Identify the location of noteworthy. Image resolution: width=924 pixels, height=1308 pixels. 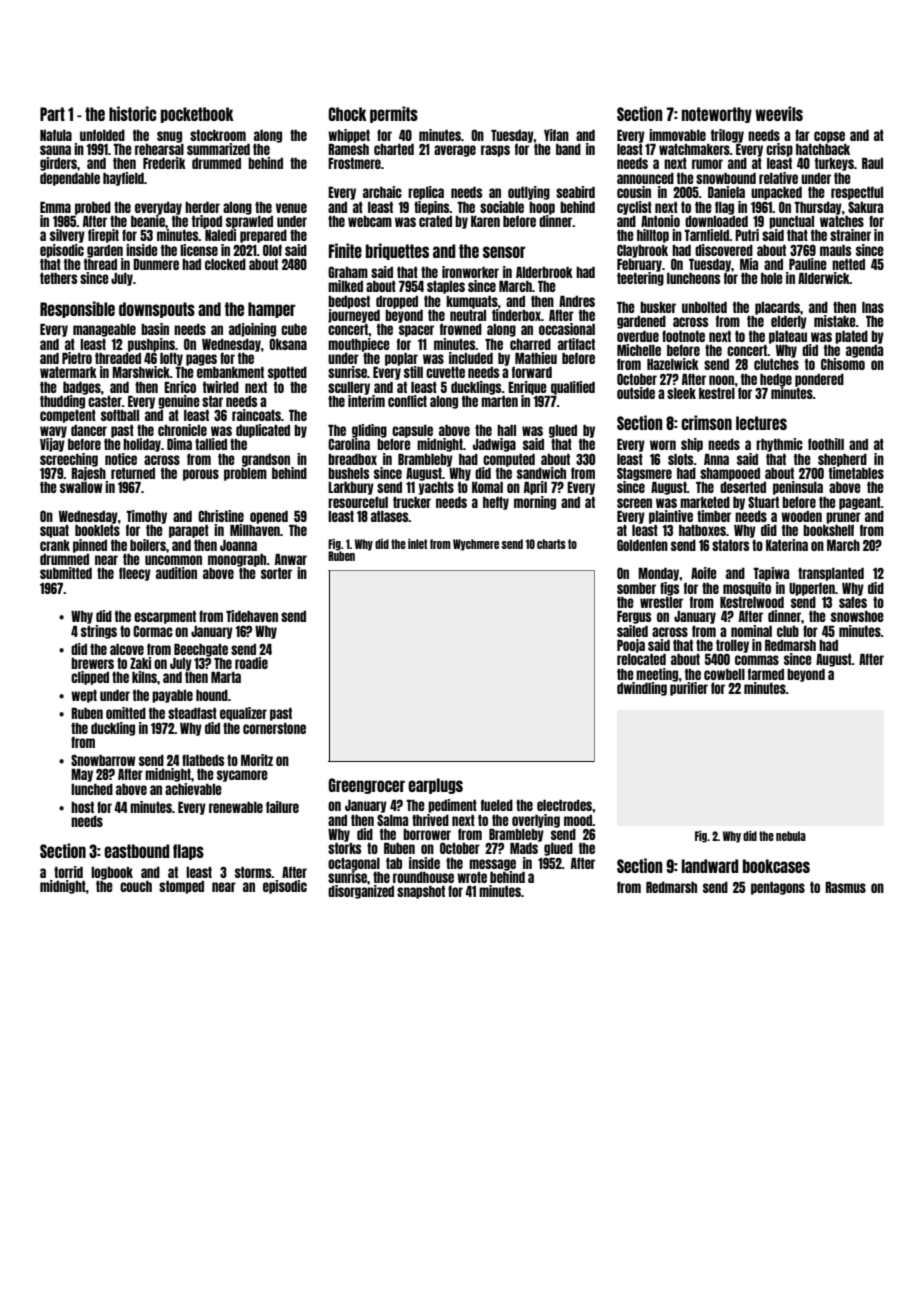
(717, 115).
